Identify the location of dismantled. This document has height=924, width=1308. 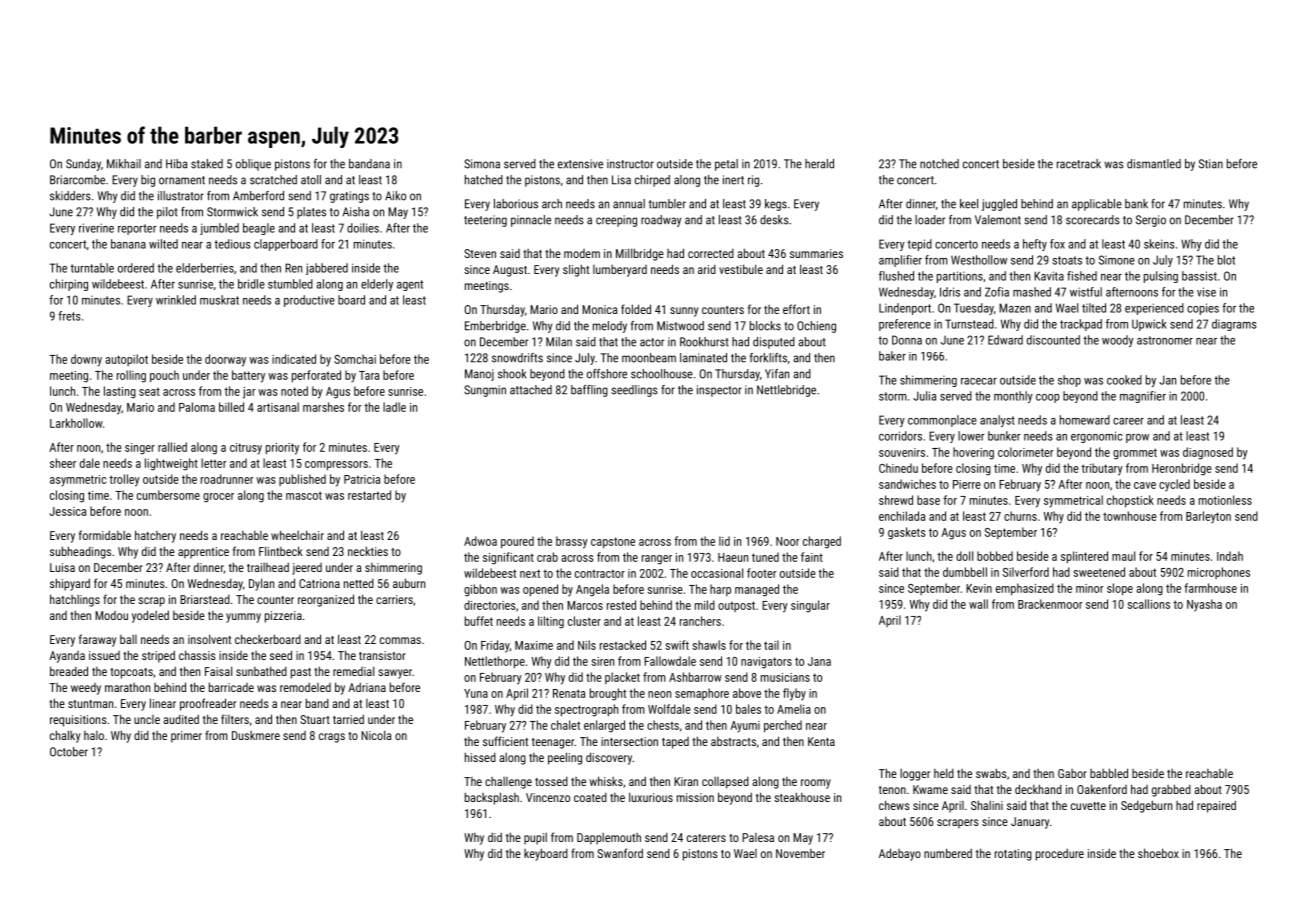
(1154, 164).
